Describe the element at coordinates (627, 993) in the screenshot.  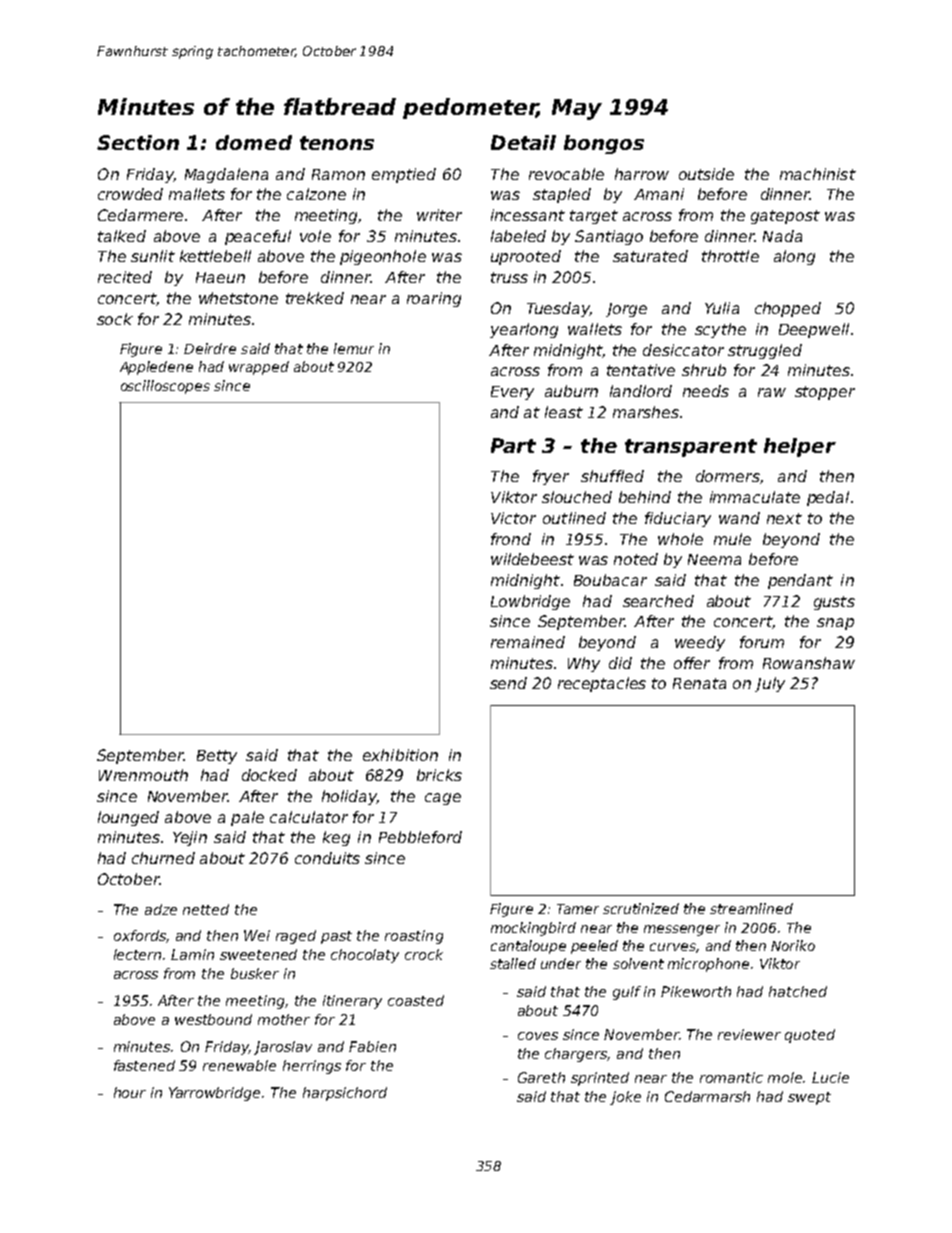
I see `gulf` at that location.
